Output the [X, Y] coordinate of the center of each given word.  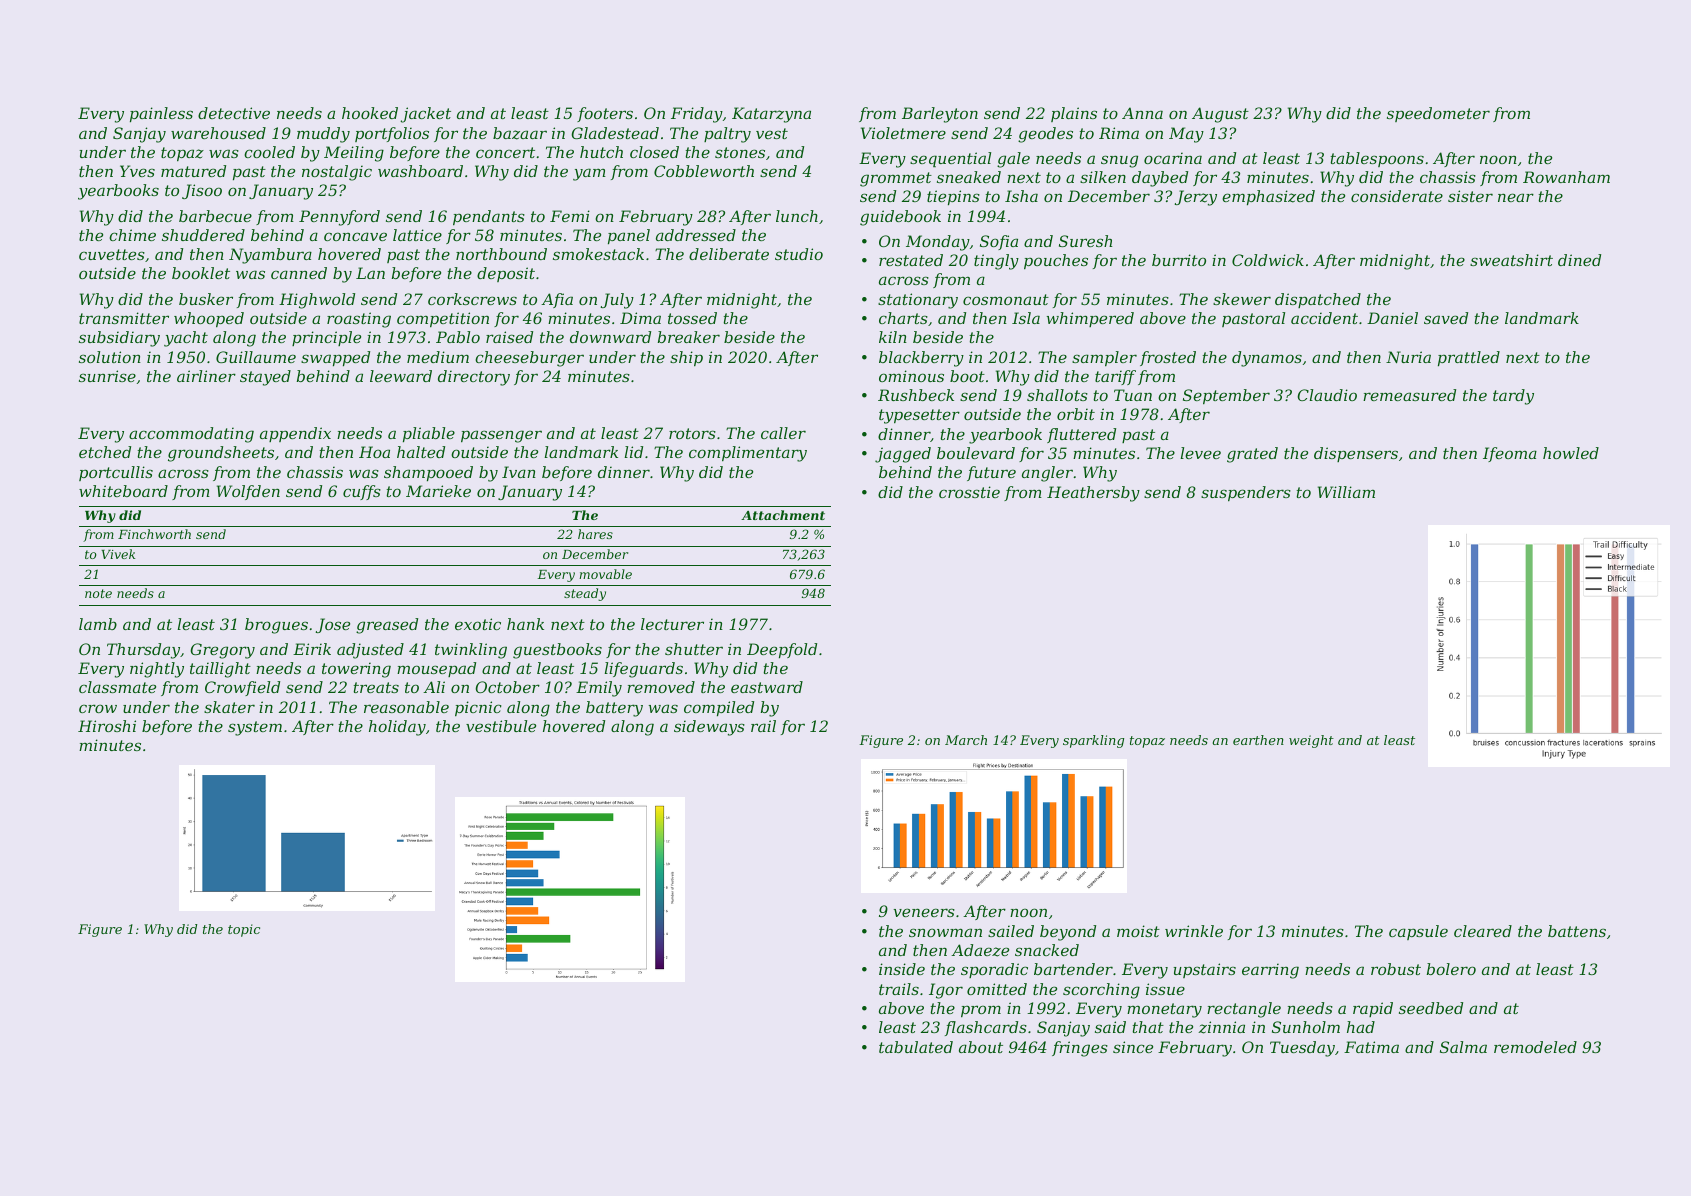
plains [1074, 114]
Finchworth [154, 534]
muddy [323, 135]
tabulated [916, 1047]
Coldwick [1268, 260]
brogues [276, 626]
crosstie [969, 492]
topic [244, 930]
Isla [1026, 318]
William [1346, 492]
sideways [709, 728]
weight [1311, 741]
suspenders [1246, 493]
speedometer [1438, 114]
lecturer [672, 624]
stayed [265, 378]
